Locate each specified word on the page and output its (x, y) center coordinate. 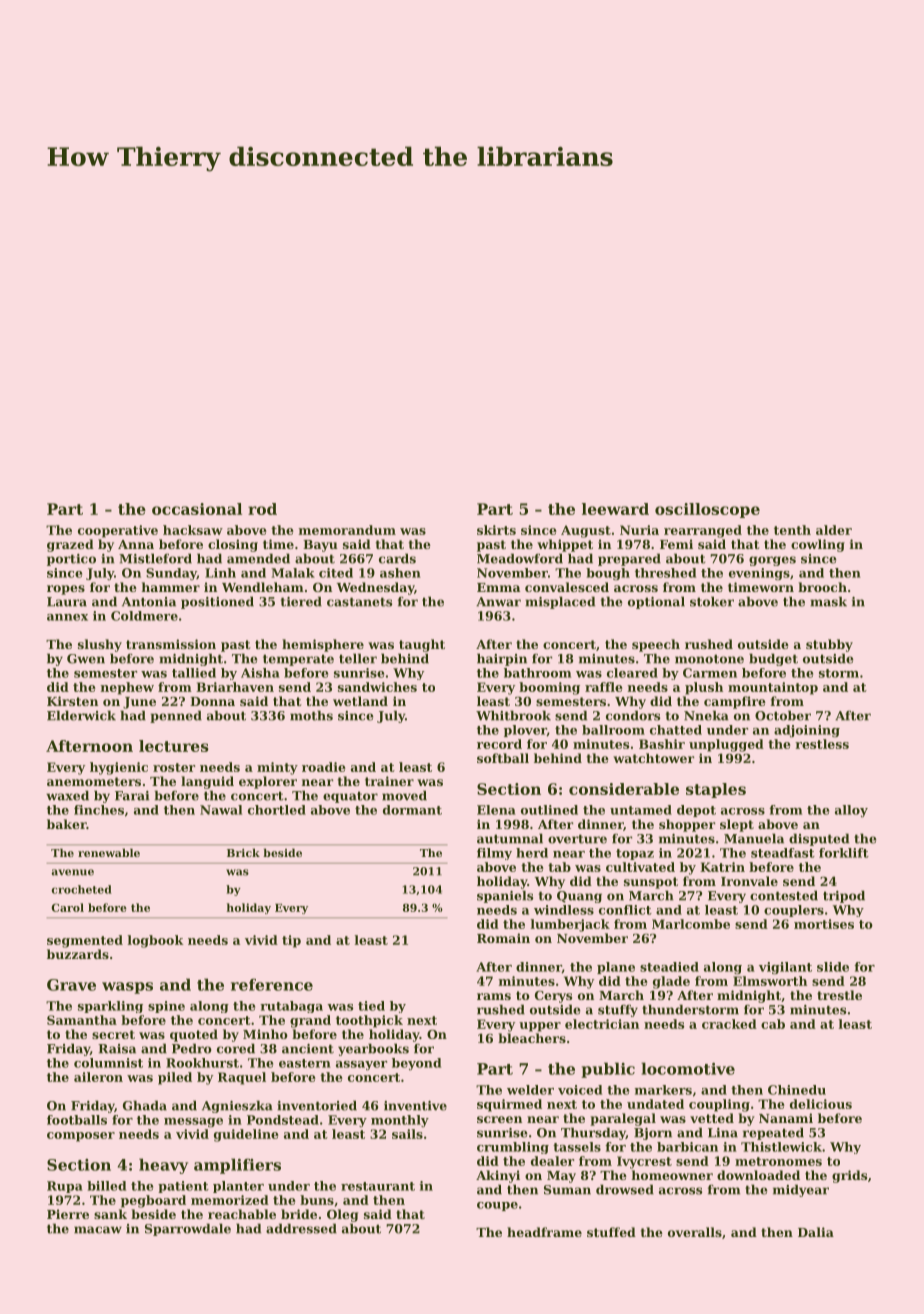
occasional (197, 509)
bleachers (532, 1038)
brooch (822, 587)
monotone (709, 659)
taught (422, 645)
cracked (729, 1024)
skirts (496, 530)
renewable (109, 852)
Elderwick (81, 715)
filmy (494, 854)
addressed (301, 1228)
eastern (305, 1063)
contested (784, 895)
